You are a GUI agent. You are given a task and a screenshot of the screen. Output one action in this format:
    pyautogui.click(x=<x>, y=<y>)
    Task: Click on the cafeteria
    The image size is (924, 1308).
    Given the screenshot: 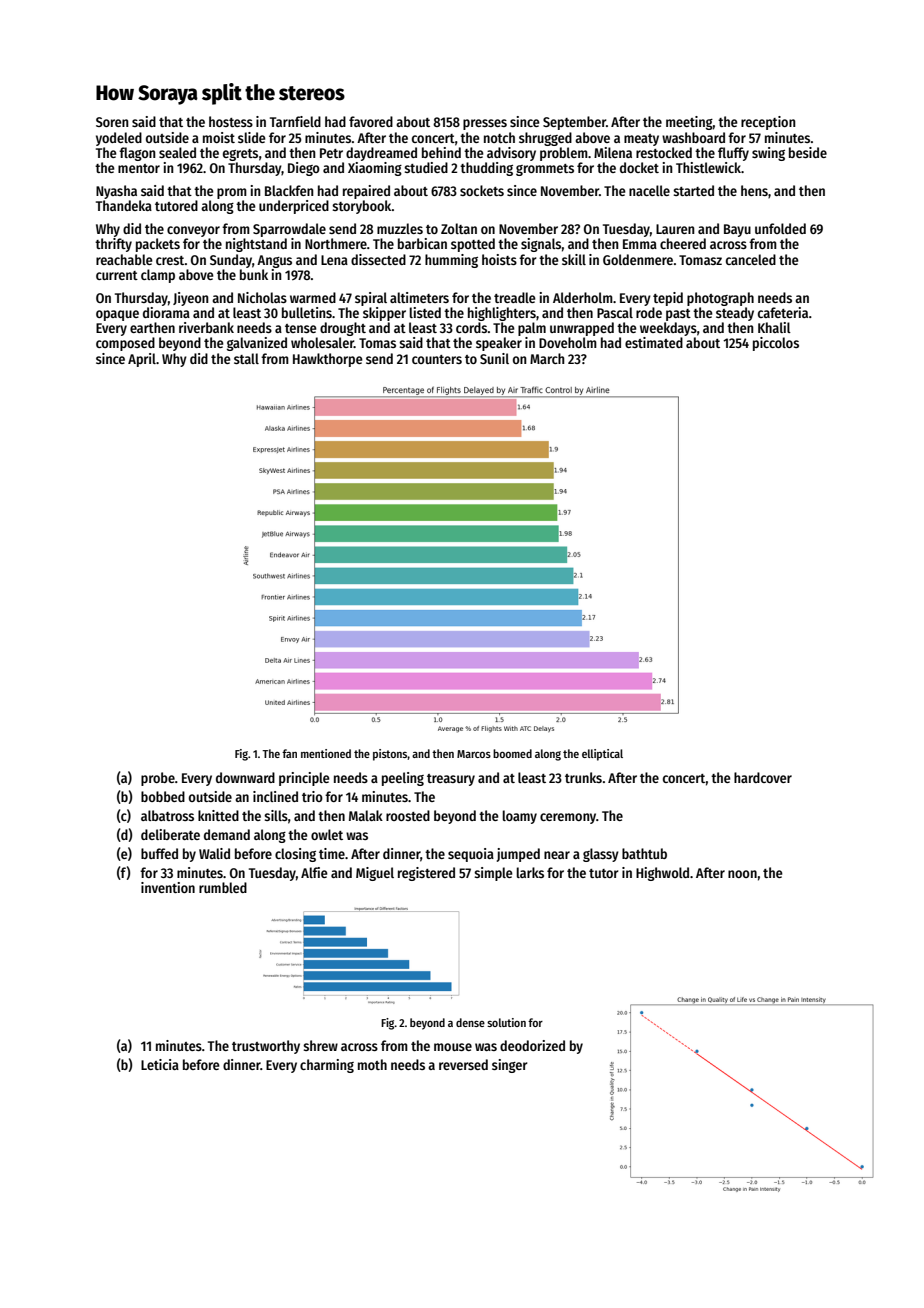 What is the action you would take?
    pyautogui.click(x=783, y=312)
